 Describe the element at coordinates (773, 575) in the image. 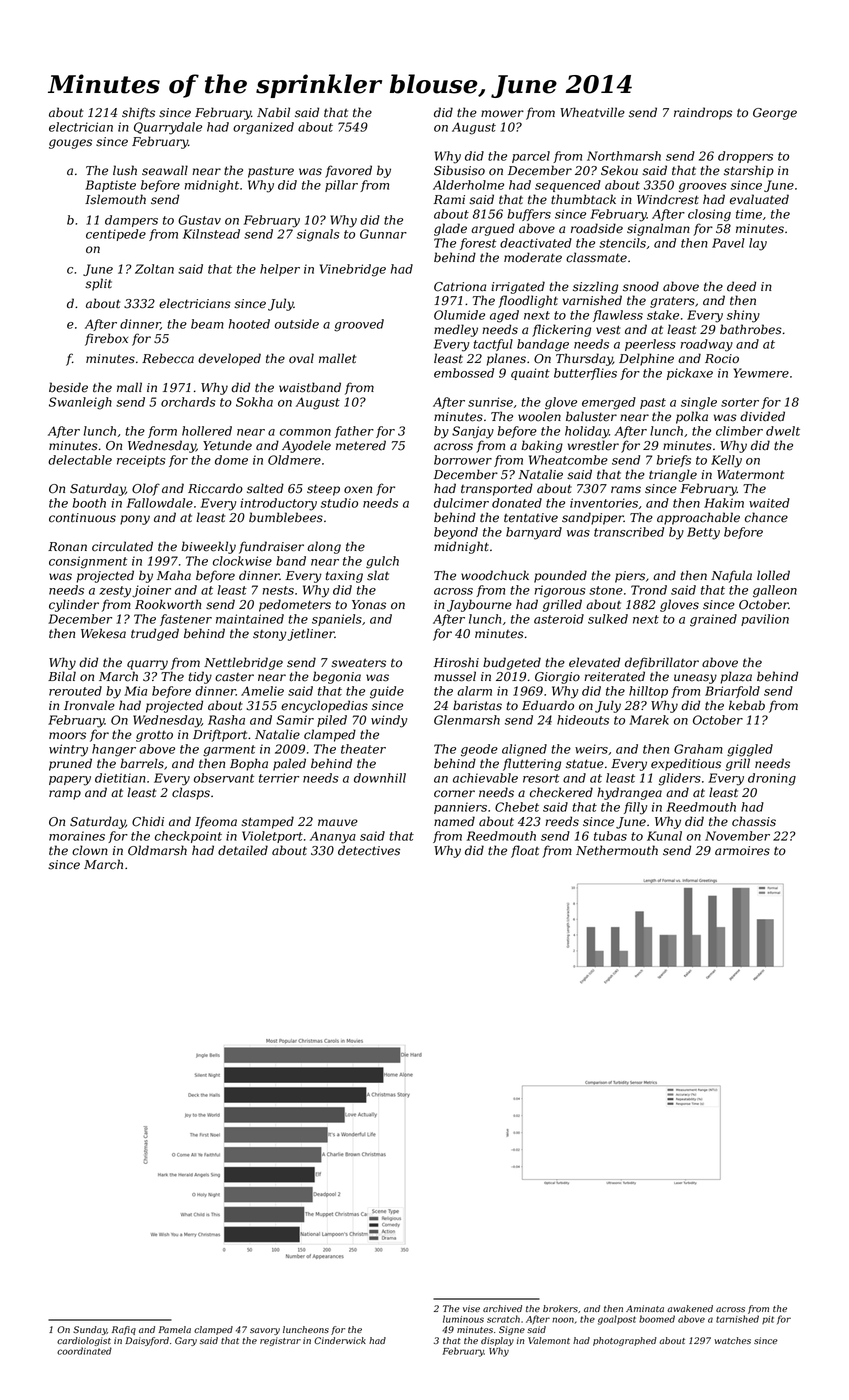

I see `lolled` at that location.
